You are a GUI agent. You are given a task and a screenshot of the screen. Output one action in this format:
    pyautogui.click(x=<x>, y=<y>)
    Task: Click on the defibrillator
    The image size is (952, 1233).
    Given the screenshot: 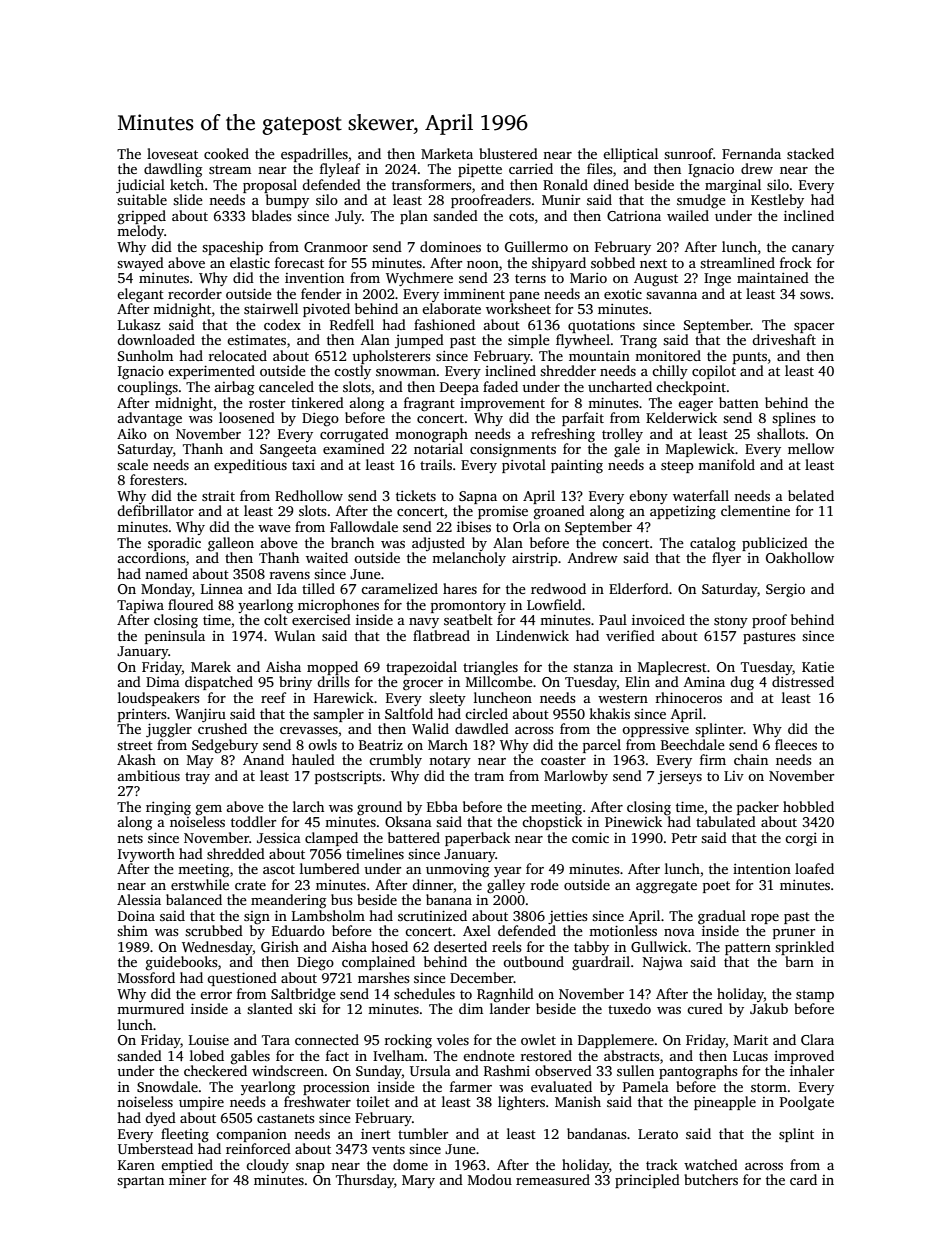 What is the action you would take?
    pyautogui.click(x=155, y=510)
